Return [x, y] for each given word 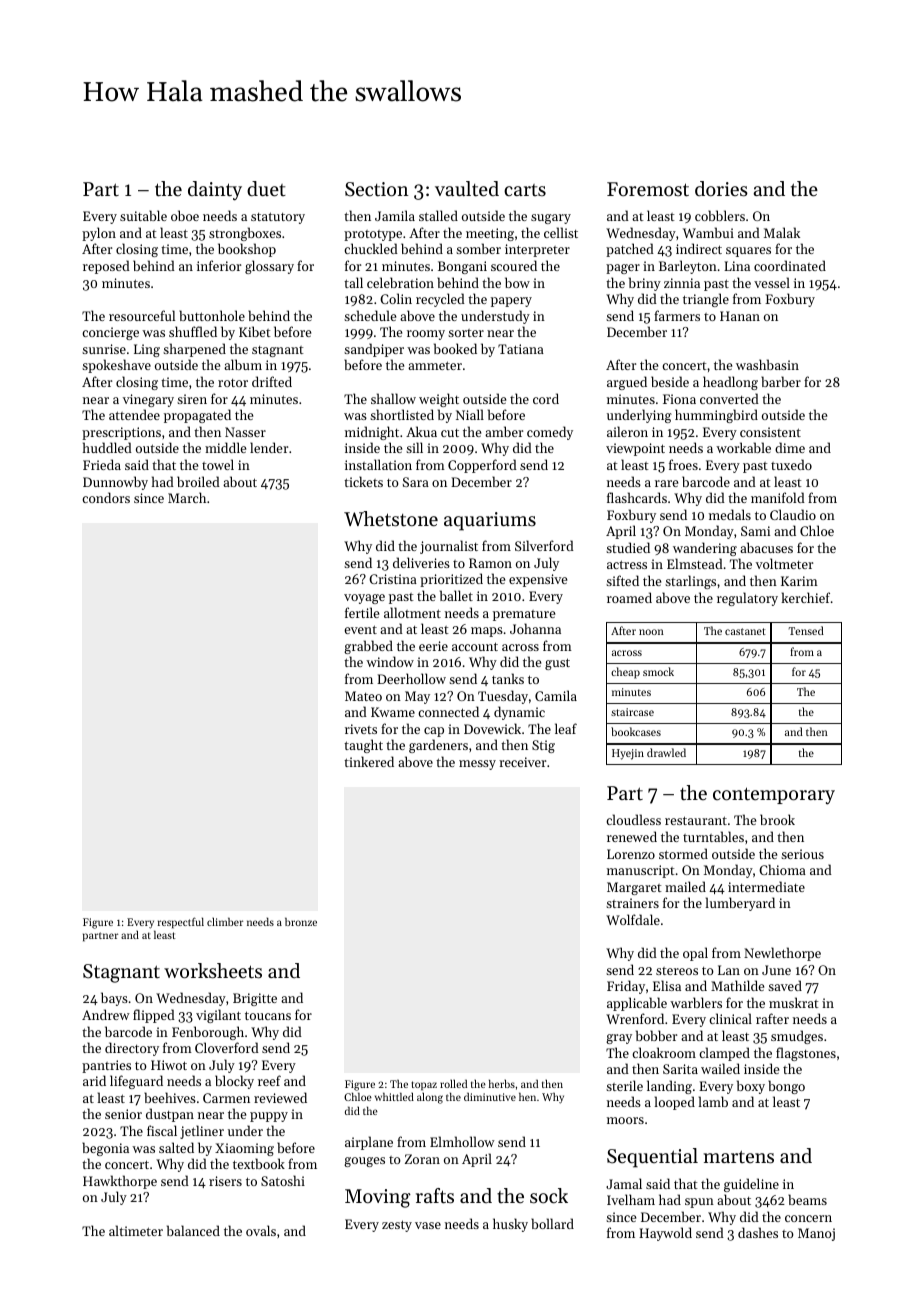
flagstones [806, 1054]
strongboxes [245, 234]
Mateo [363, 696]
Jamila [395, 215]
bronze [301, 922]
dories [721, 189]
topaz [424, 1086]
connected [448, 711]
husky [510, 1225]
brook [777, 819]
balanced [193, 1230]
